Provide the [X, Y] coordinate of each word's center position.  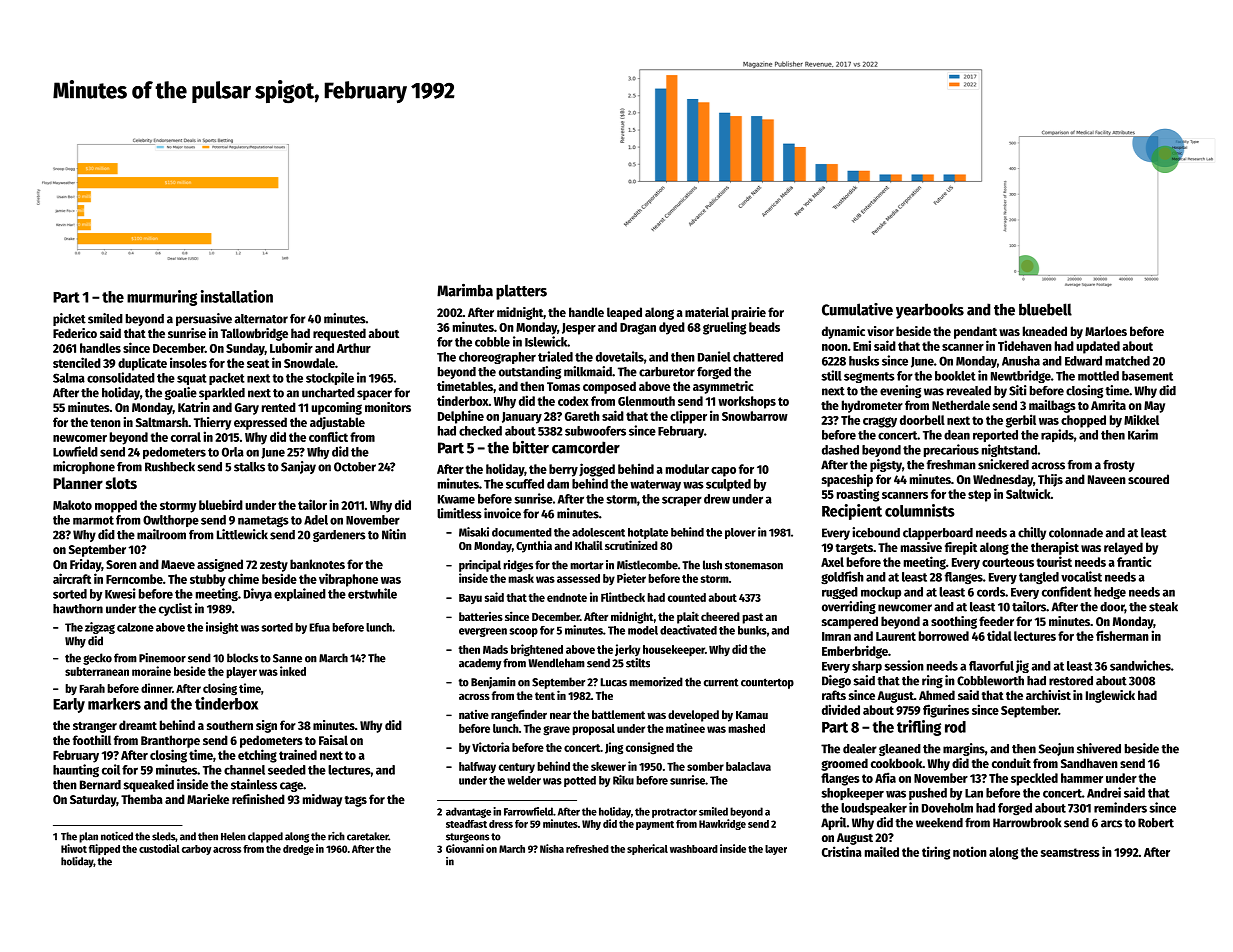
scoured [1148, 479]
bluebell [1045, 309]
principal [480, 566]
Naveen [1107, 479]
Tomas [563, 386]
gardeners [339, 536]
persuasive [204, 319]
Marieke [208, 799]
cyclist [175, 609]
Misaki [474, 532]
